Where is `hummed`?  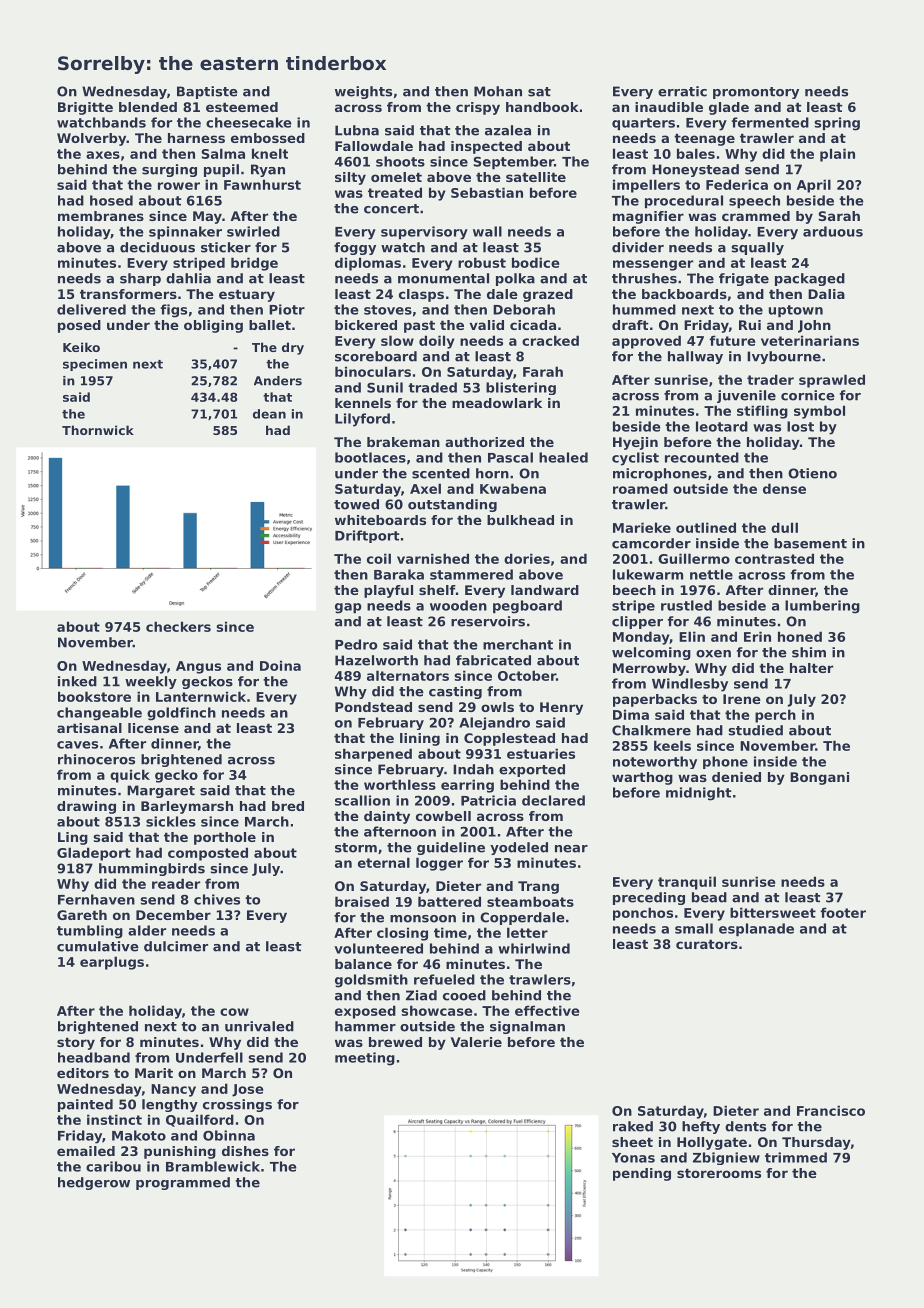
hummed is located at coordinates (644, 309).
